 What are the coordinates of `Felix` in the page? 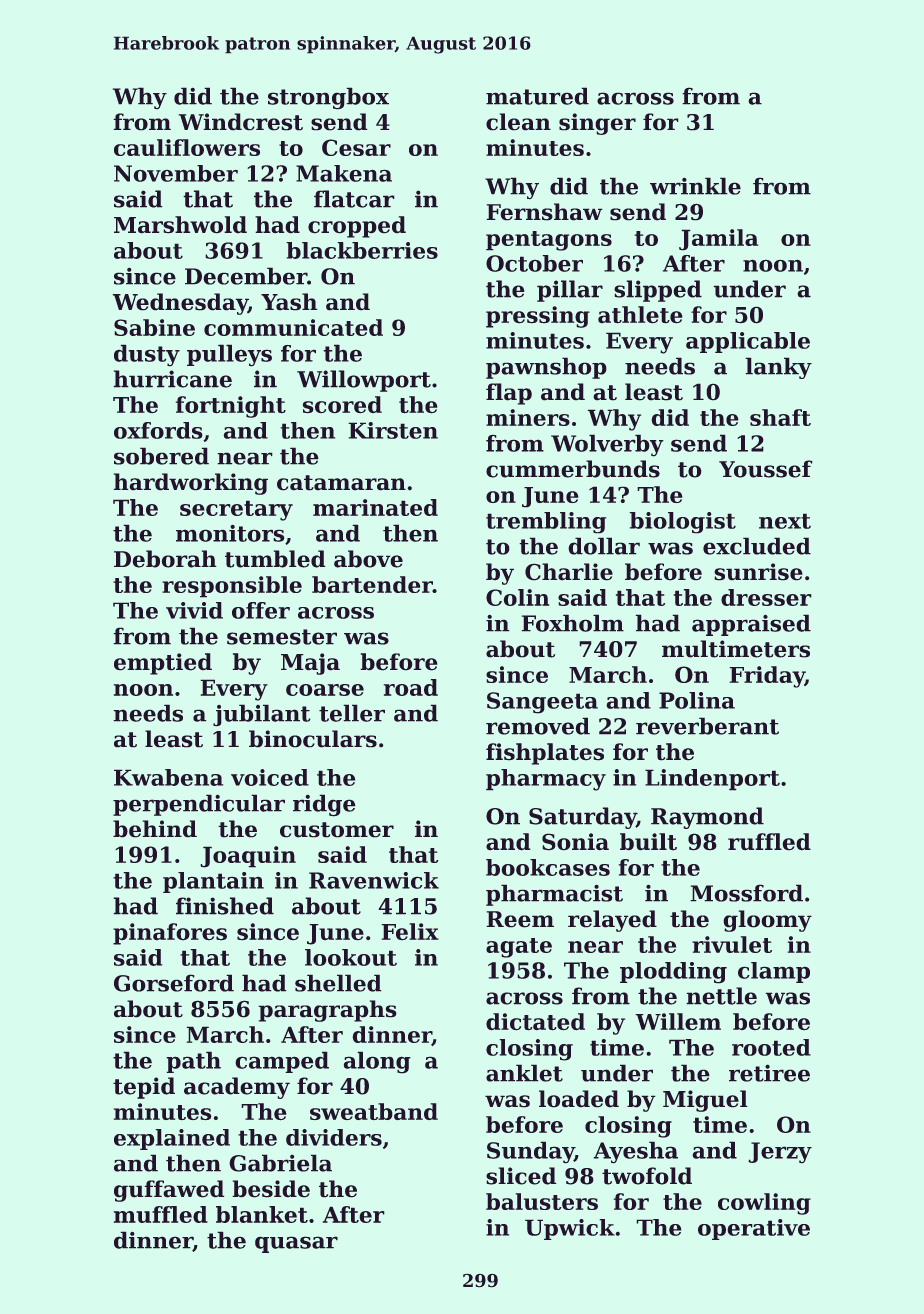 It's located at (410, 932).
